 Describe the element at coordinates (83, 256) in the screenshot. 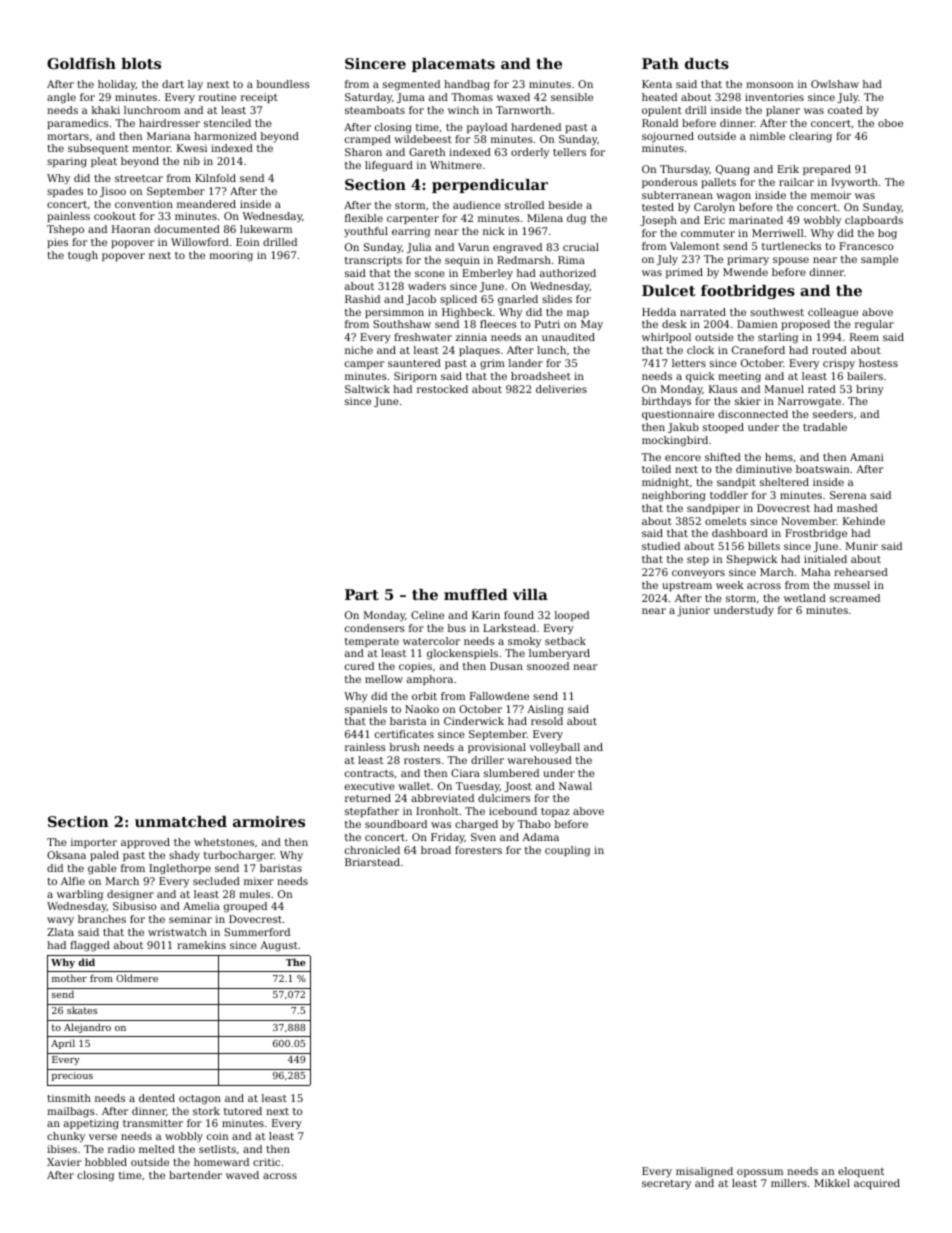

I see `tough` at that location.
